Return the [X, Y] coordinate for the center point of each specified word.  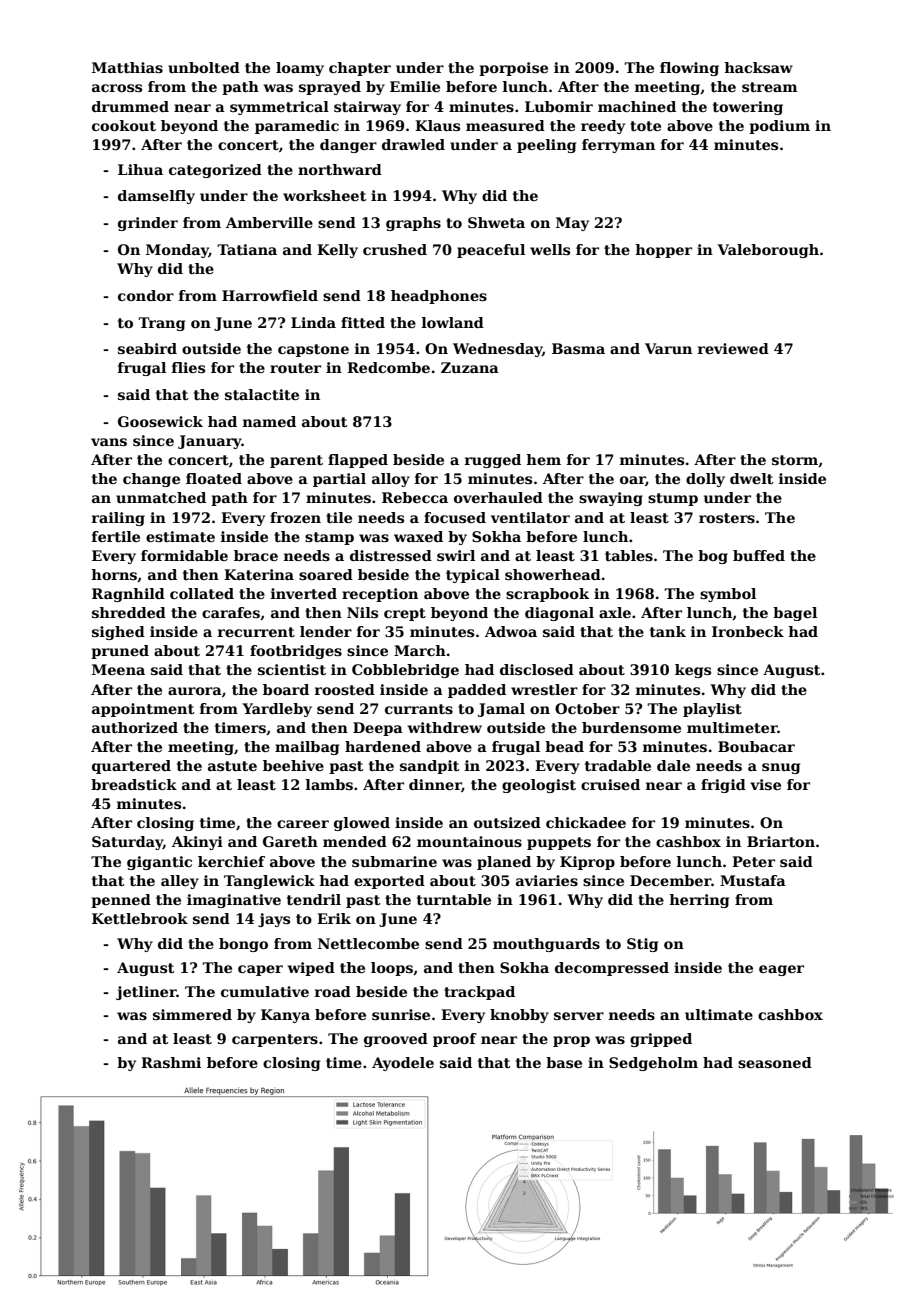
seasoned [775, 1062]
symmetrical [279, 108]
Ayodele [403, 1064]
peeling [546, 146]
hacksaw [758, 67]
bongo [243, 945]
